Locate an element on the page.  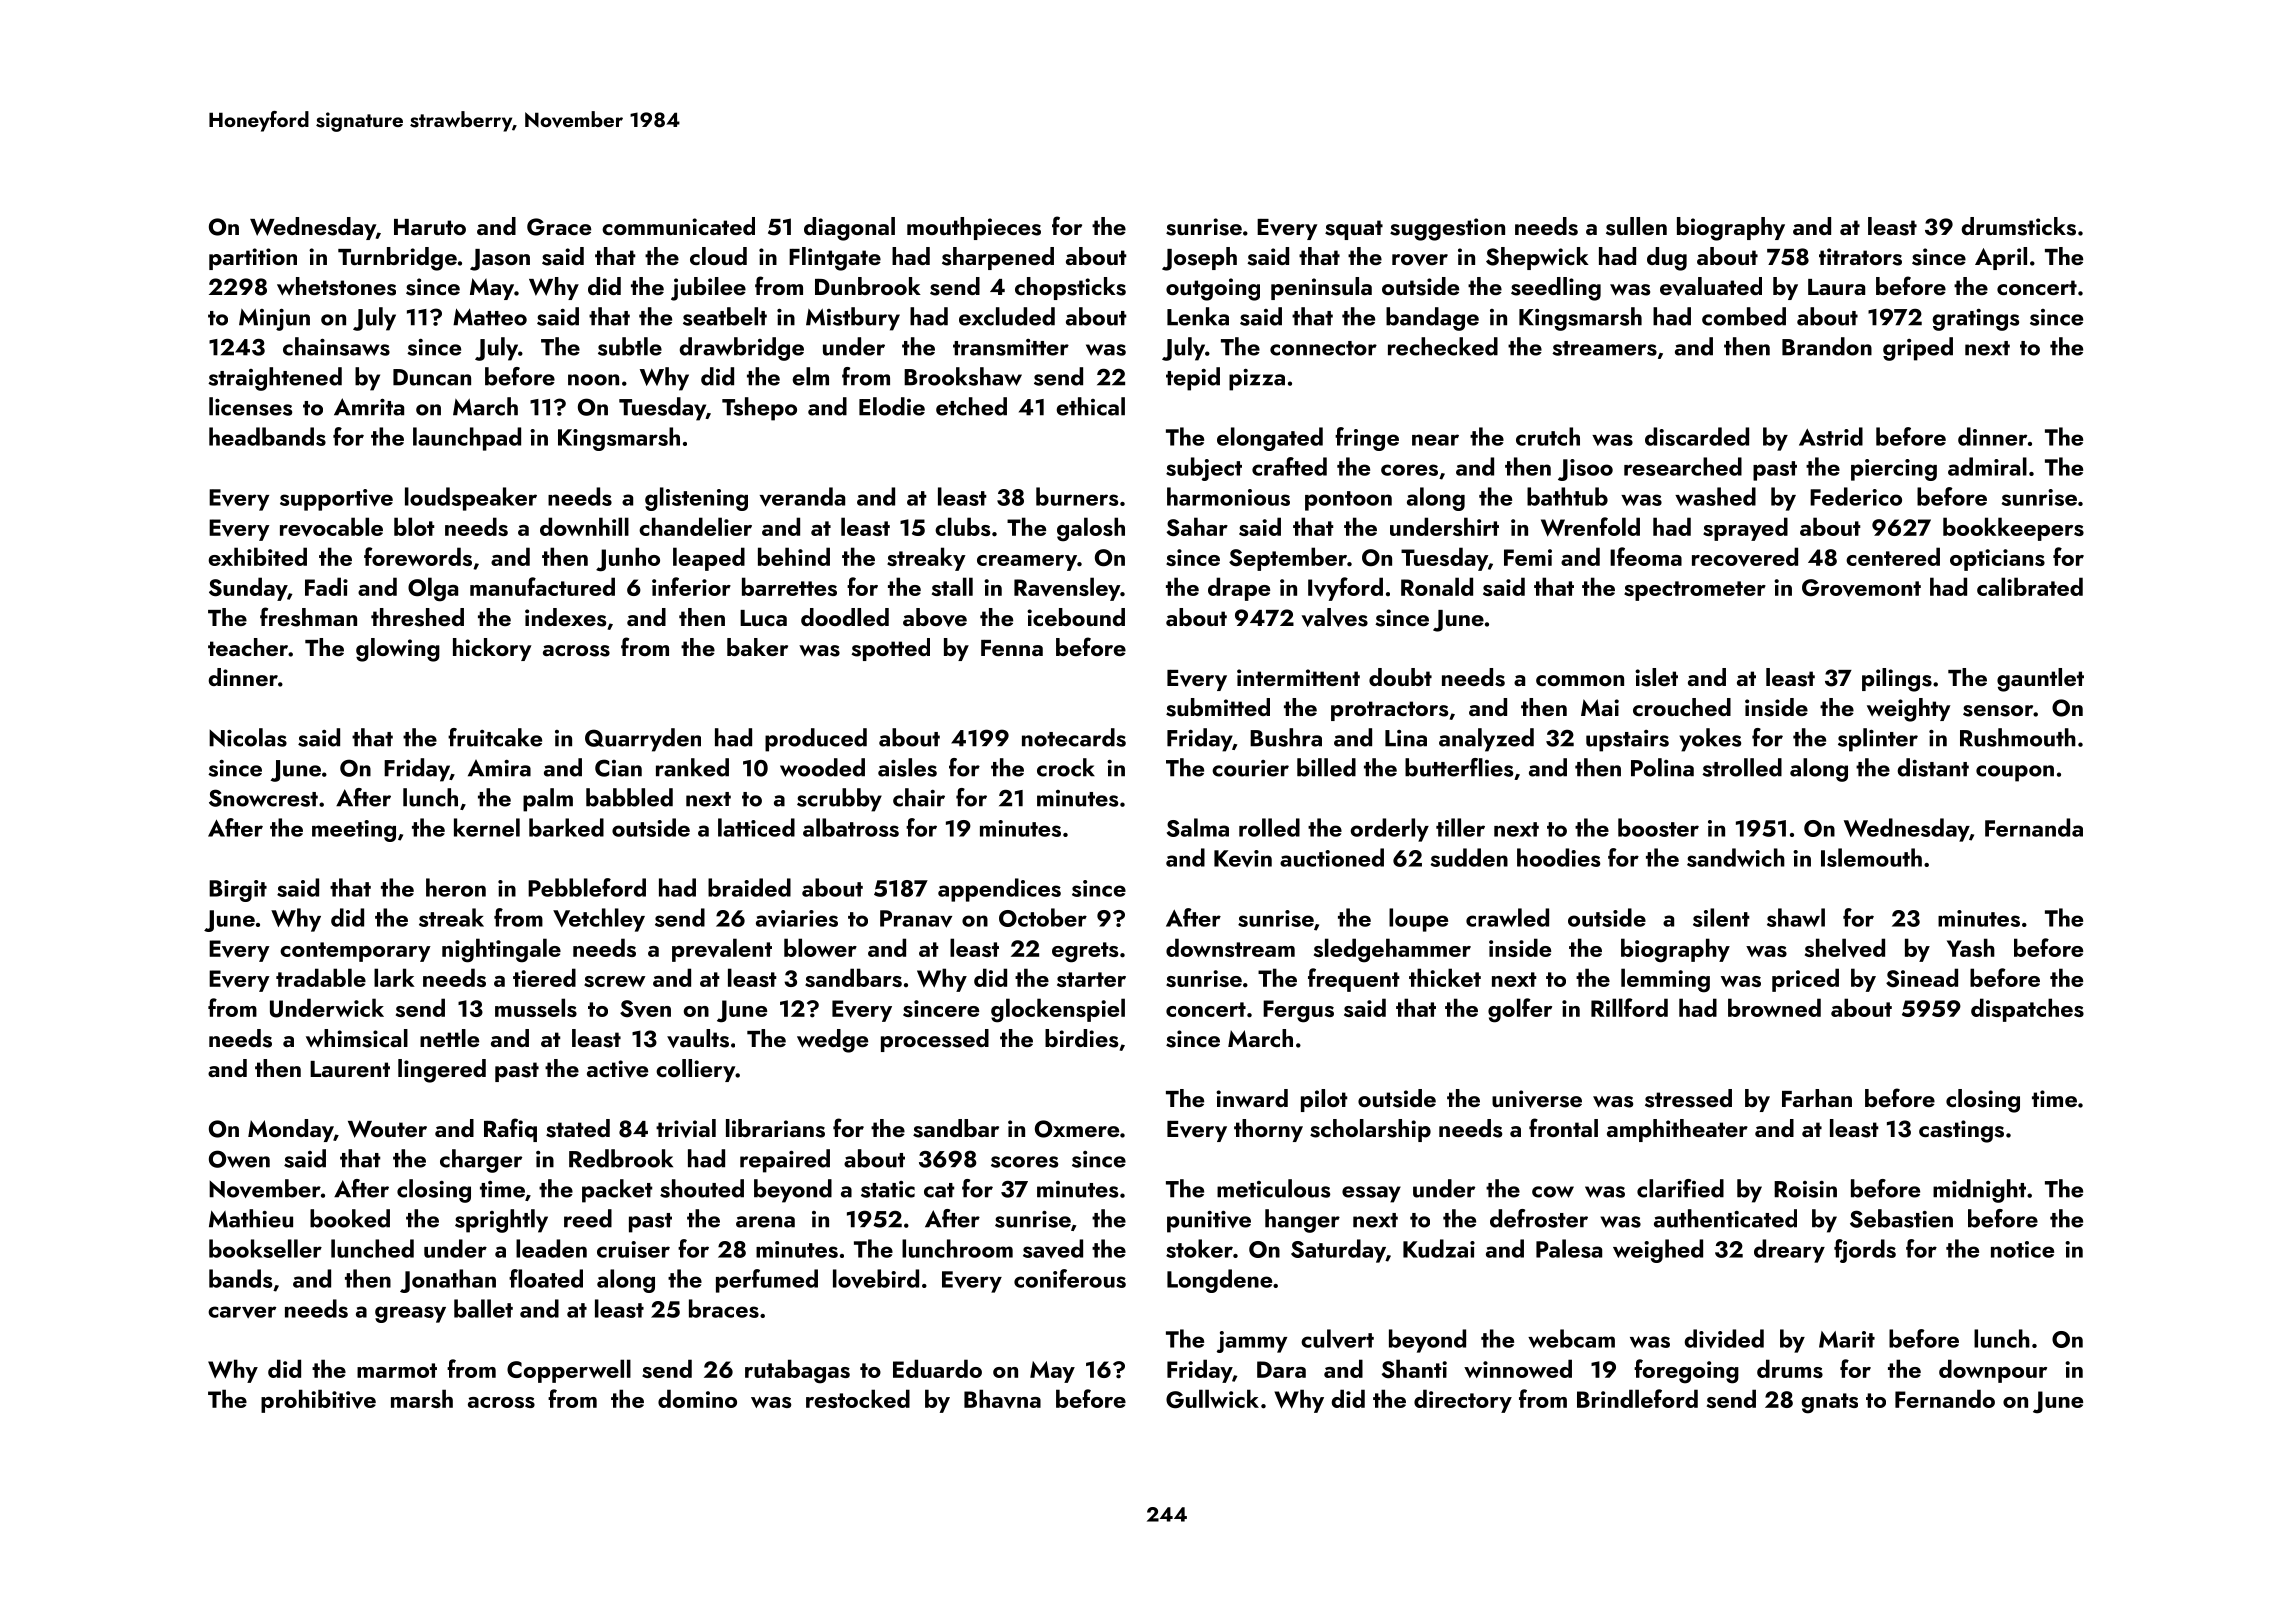
carver is located at coordinates (242, 1312).
